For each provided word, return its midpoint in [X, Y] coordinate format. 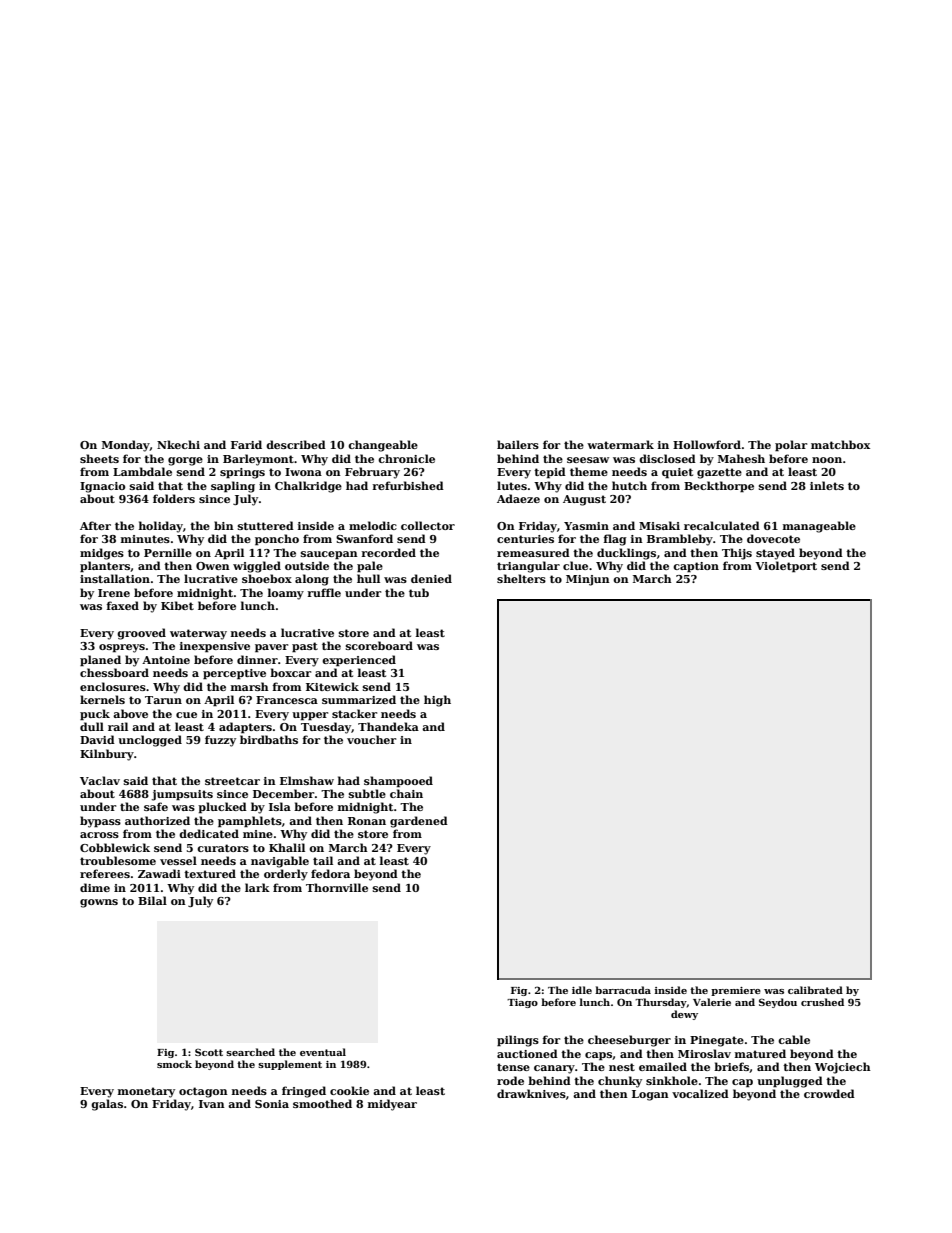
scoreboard [379, 645]
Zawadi [159, 873]
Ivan [212, 1104]
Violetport [786, 567]
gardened [419, 822]
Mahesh [741, 458]
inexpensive [215, 647]
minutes [145, 539]
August [584, 500]
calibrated [815, 990]
